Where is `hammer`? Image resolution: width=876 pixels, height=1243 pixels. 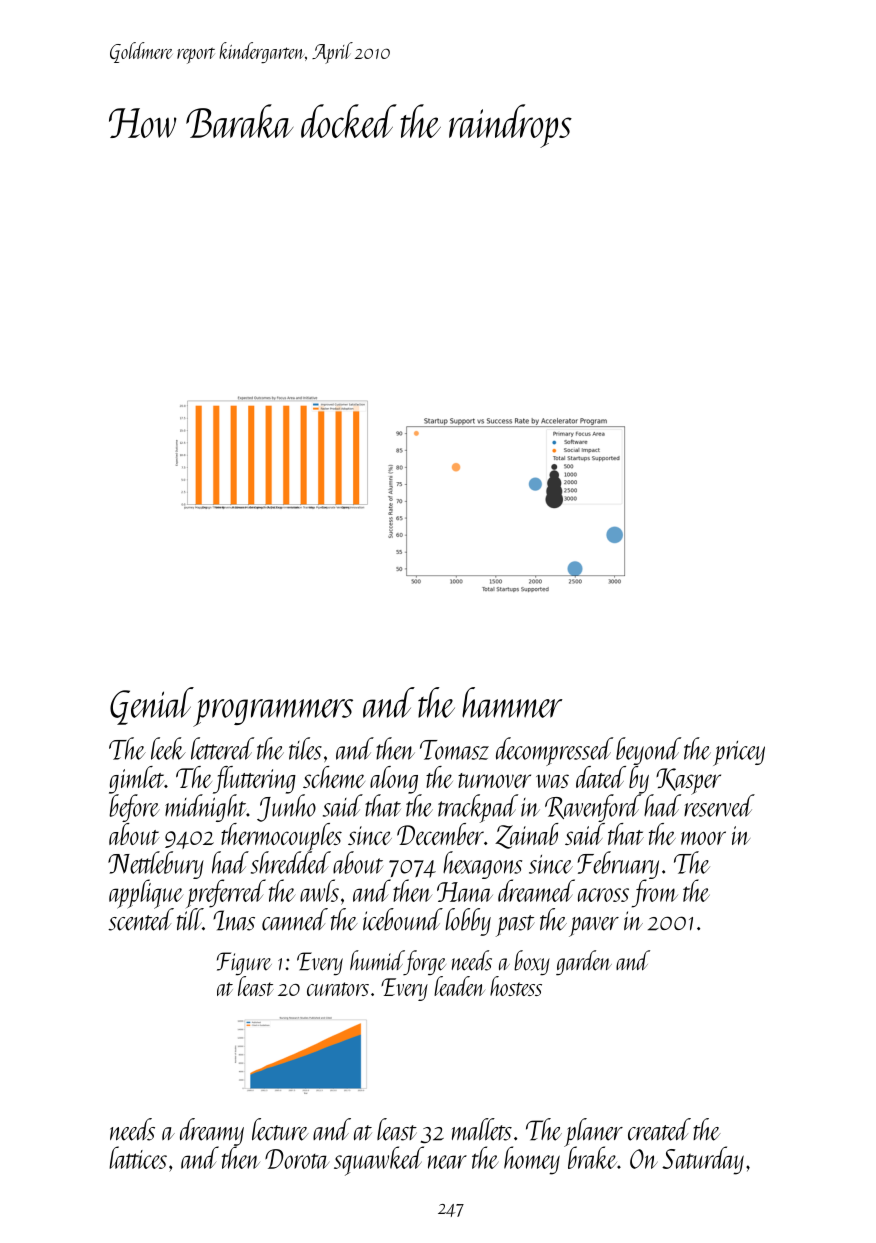
hammer is located at coordinates (512, 702).
